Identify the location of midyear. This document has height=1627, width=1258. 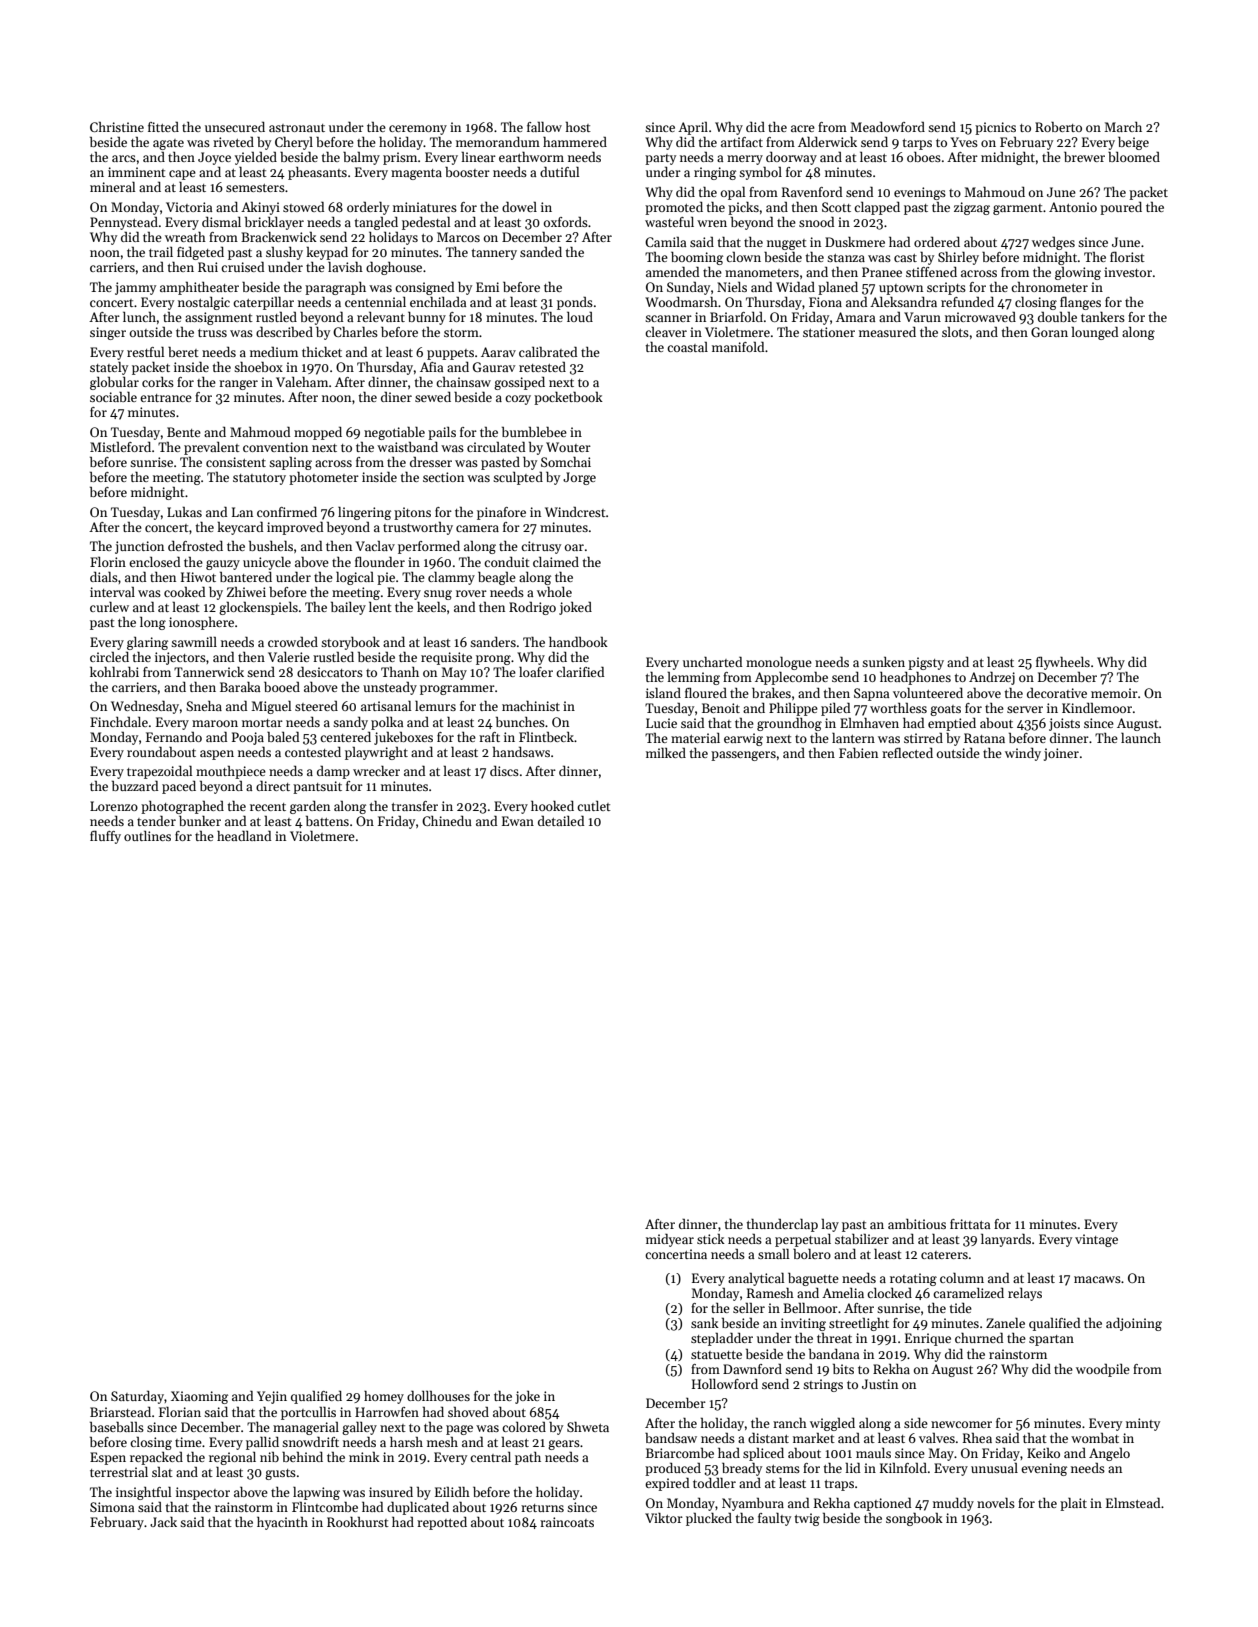
(670, 1240).
